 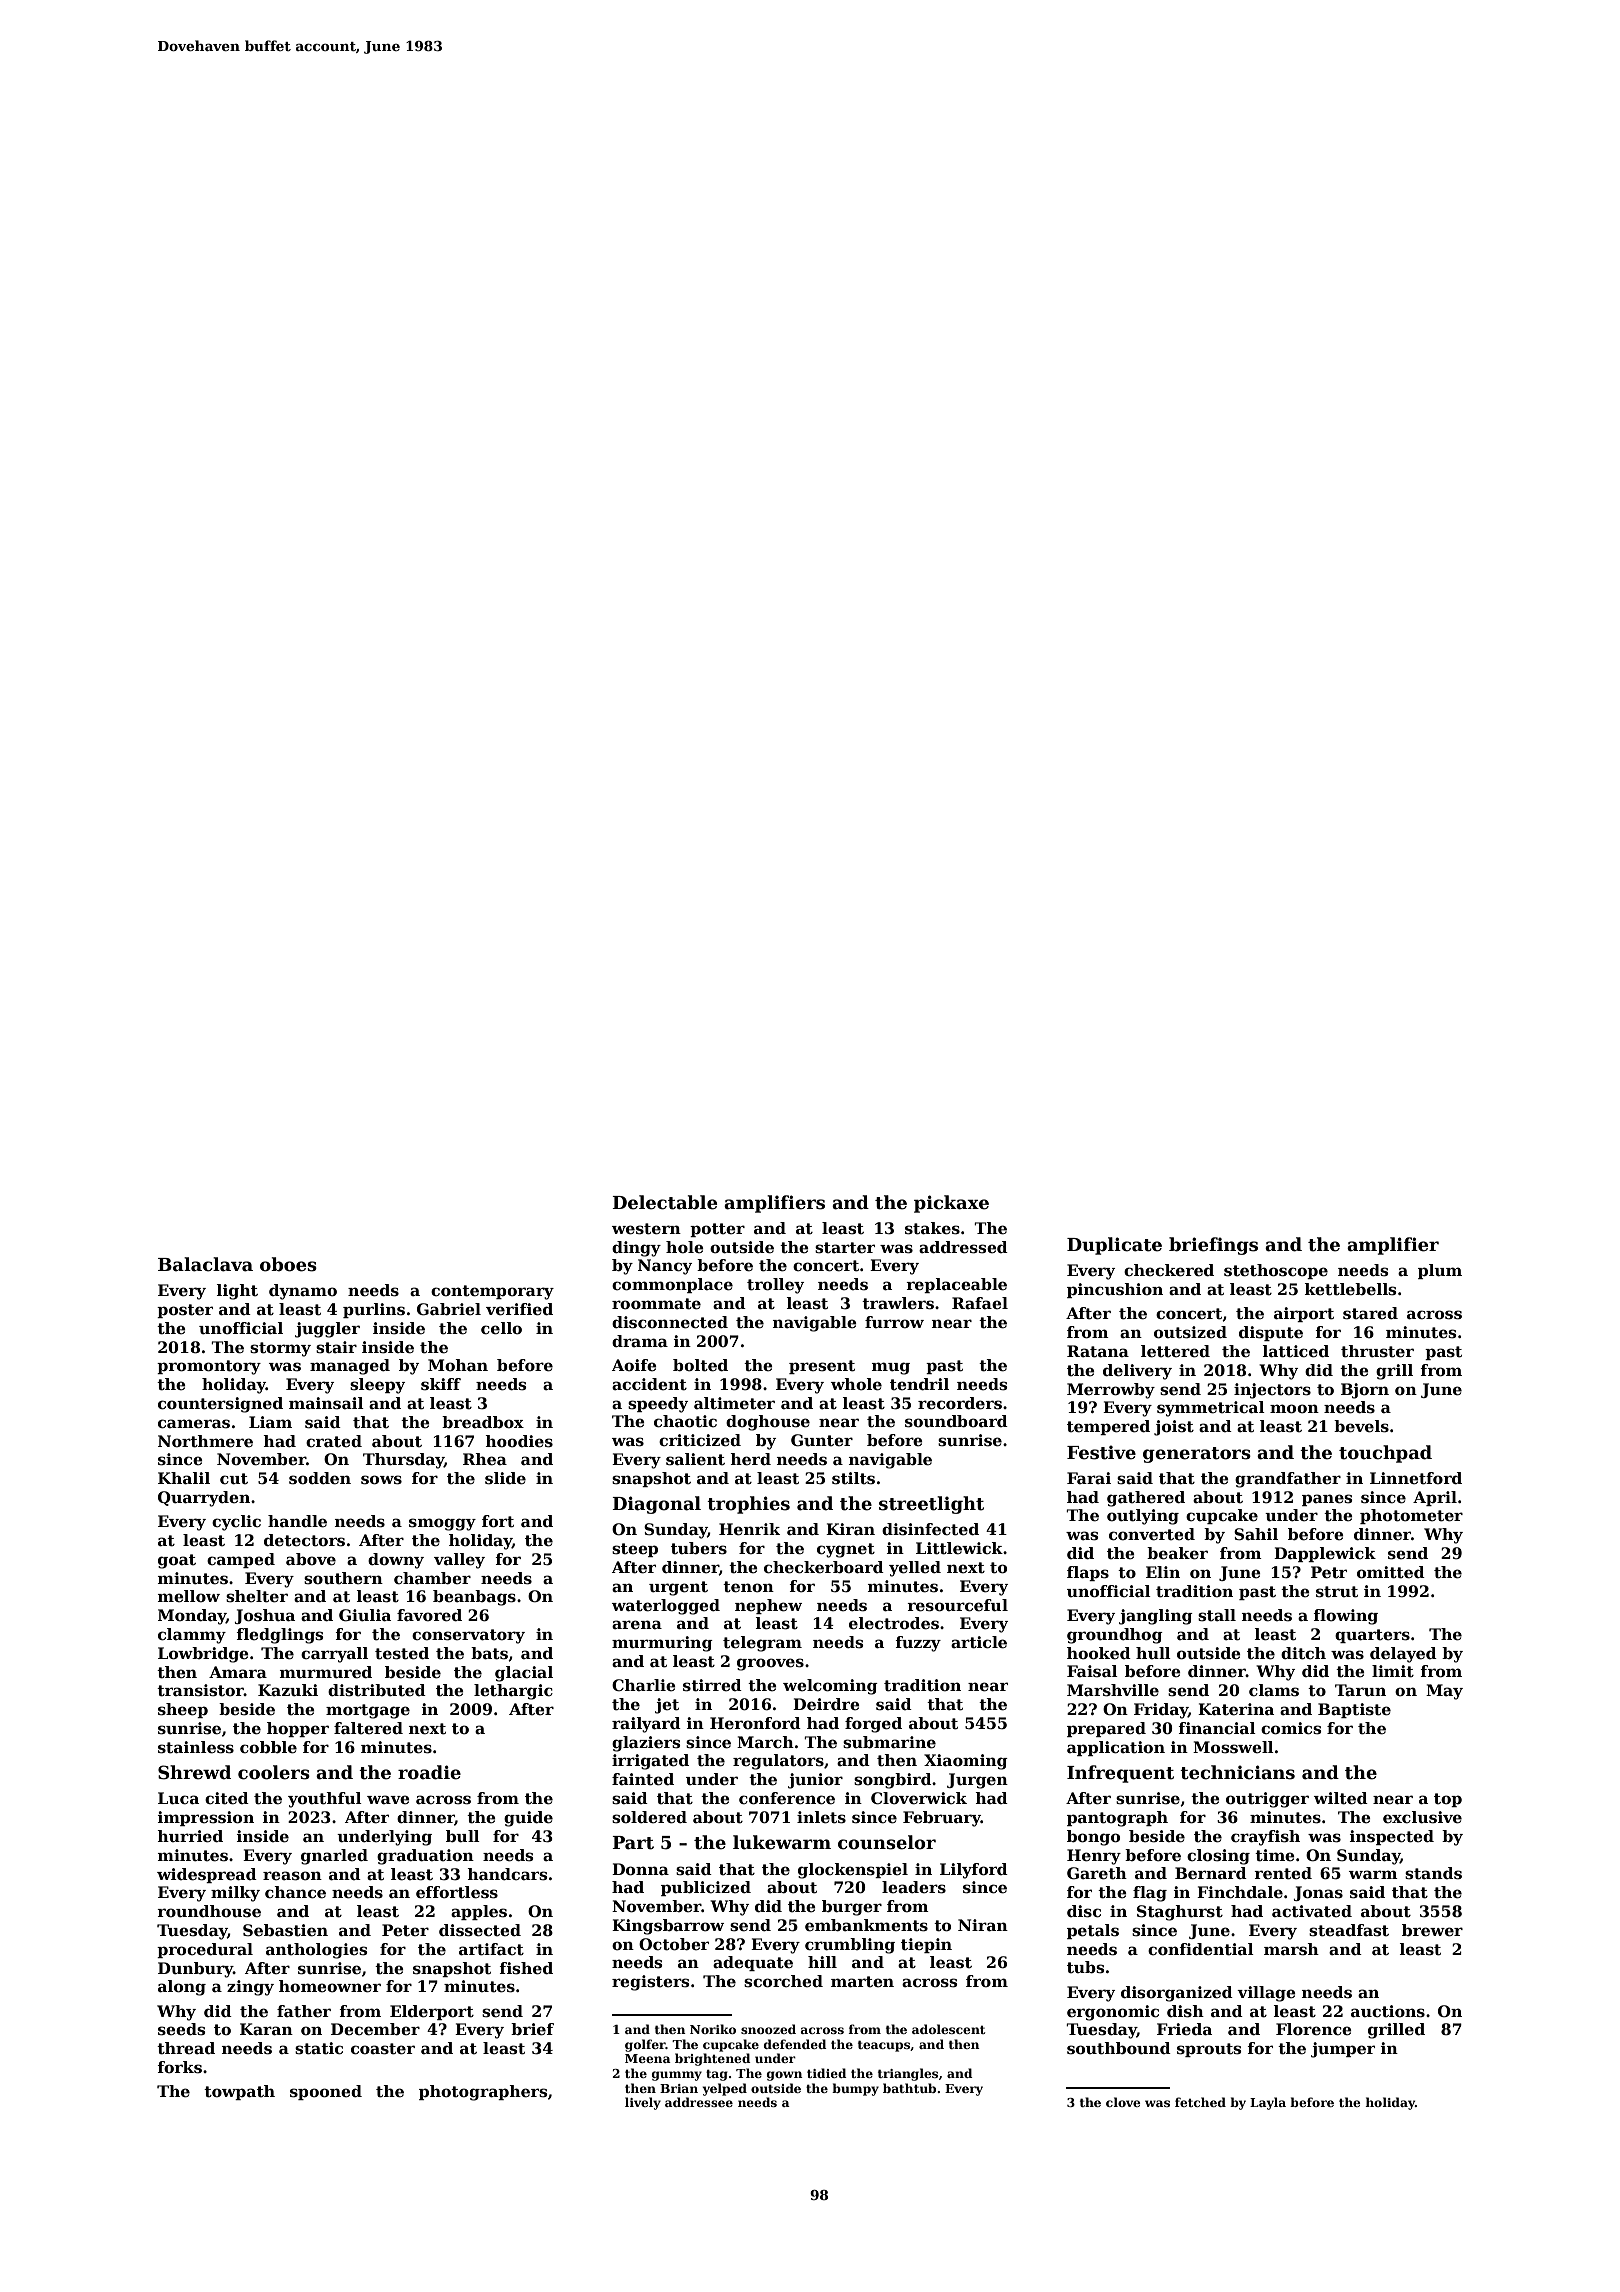 I want to click on homeowner, so click(x=330, y=1986).
